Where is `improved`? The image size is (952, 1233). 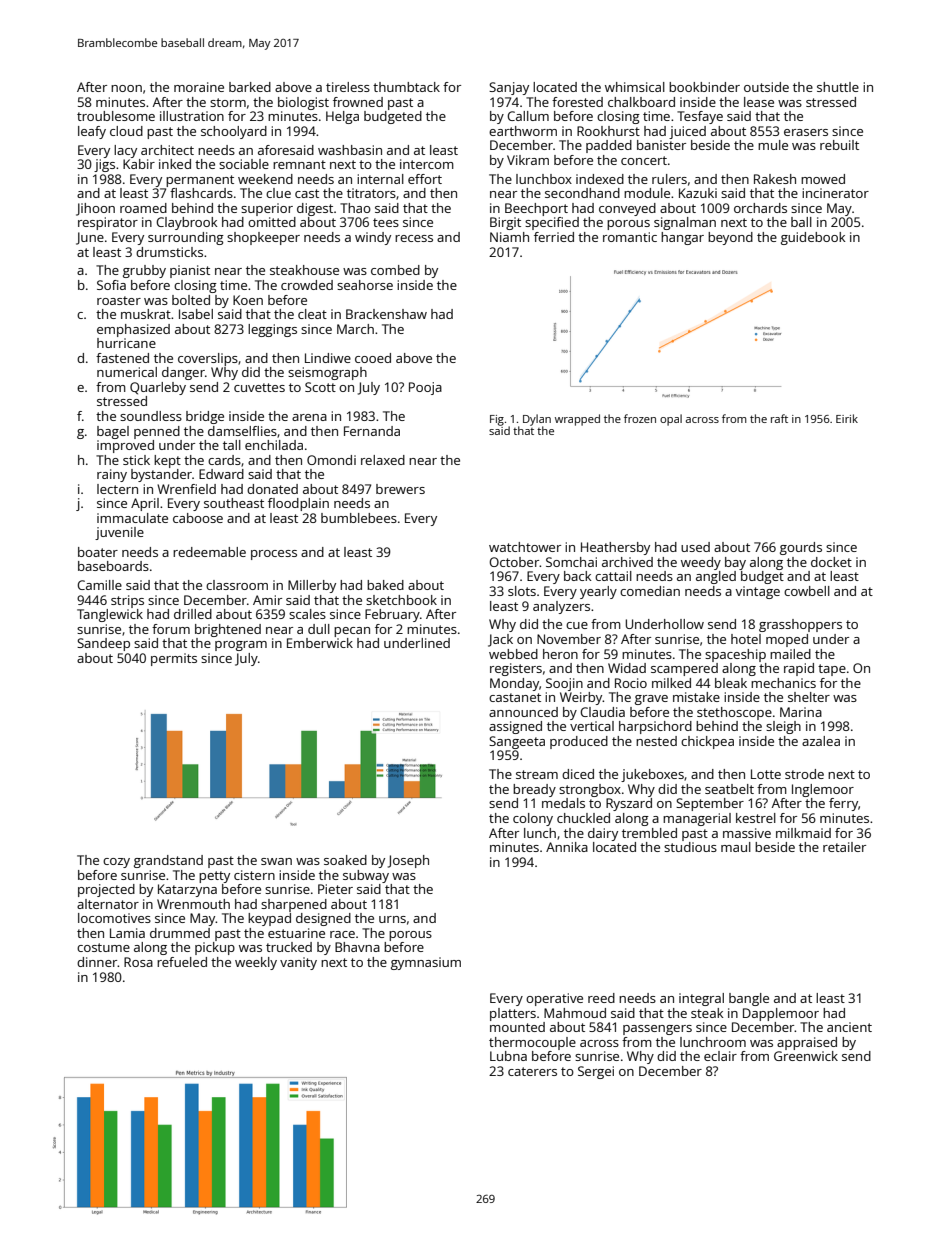
improved is located at coordinates (125, 446).
